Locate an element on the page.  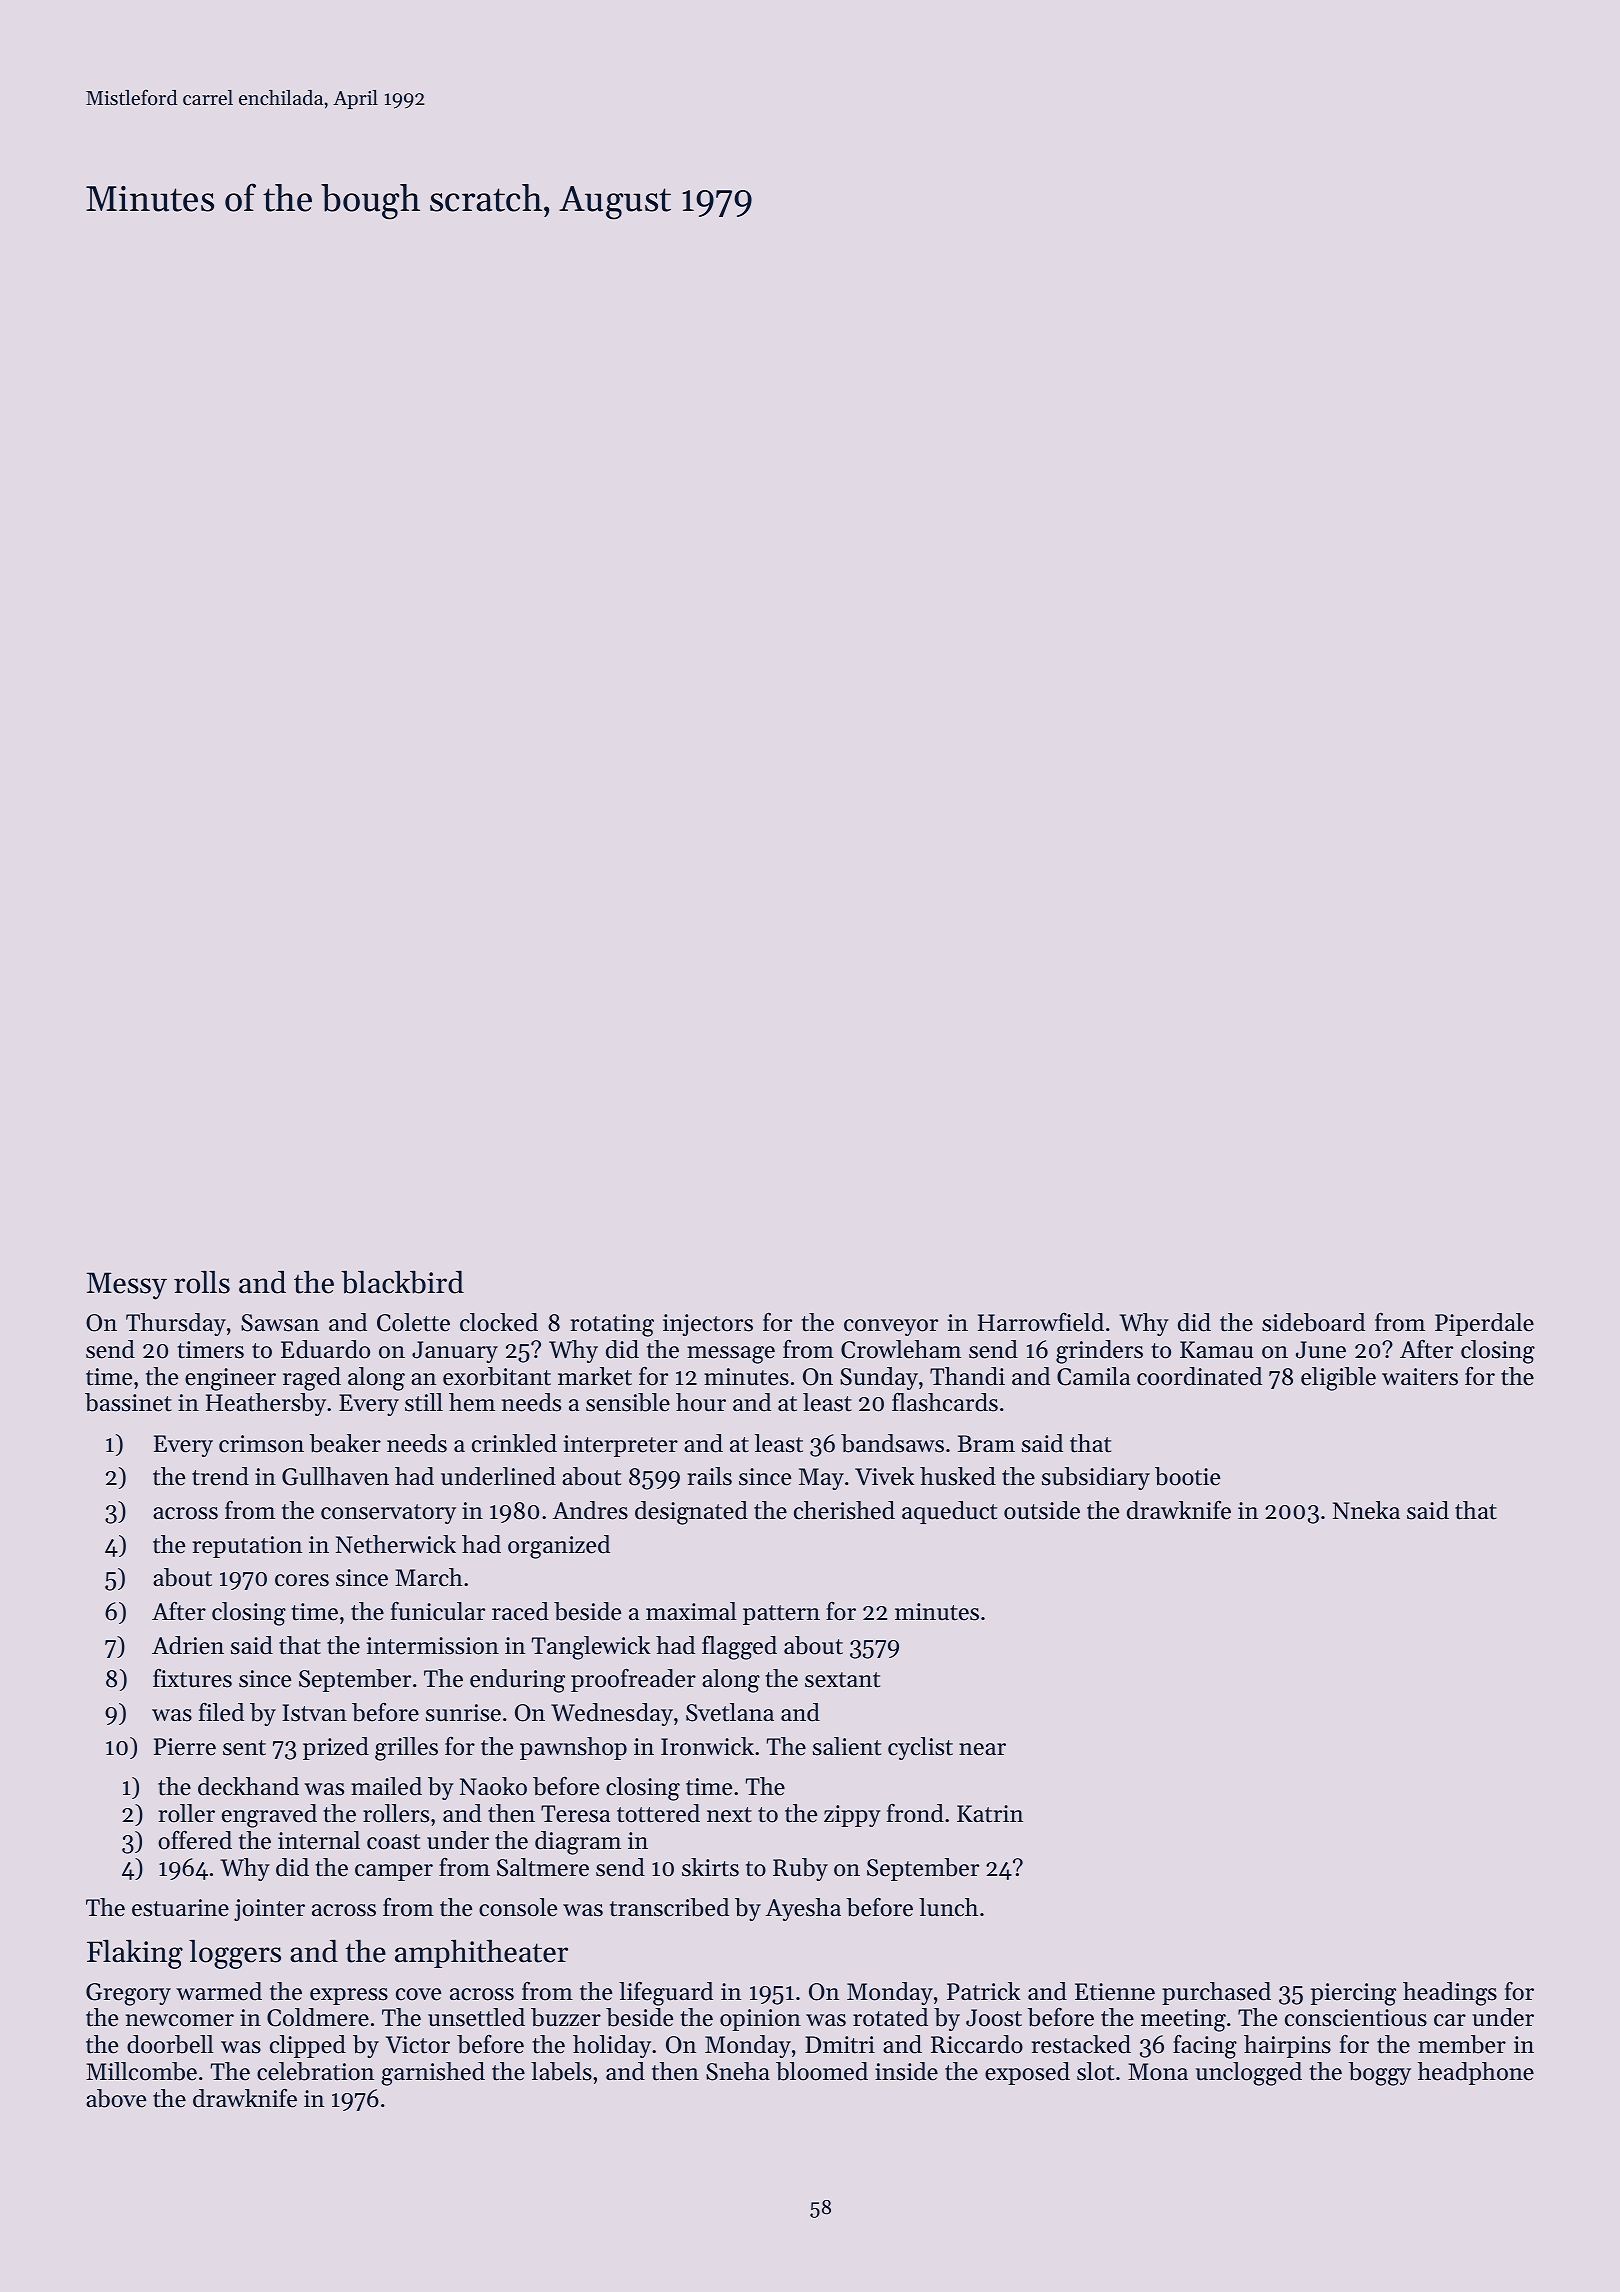
crimson is located at coordinates (261, 1444).
